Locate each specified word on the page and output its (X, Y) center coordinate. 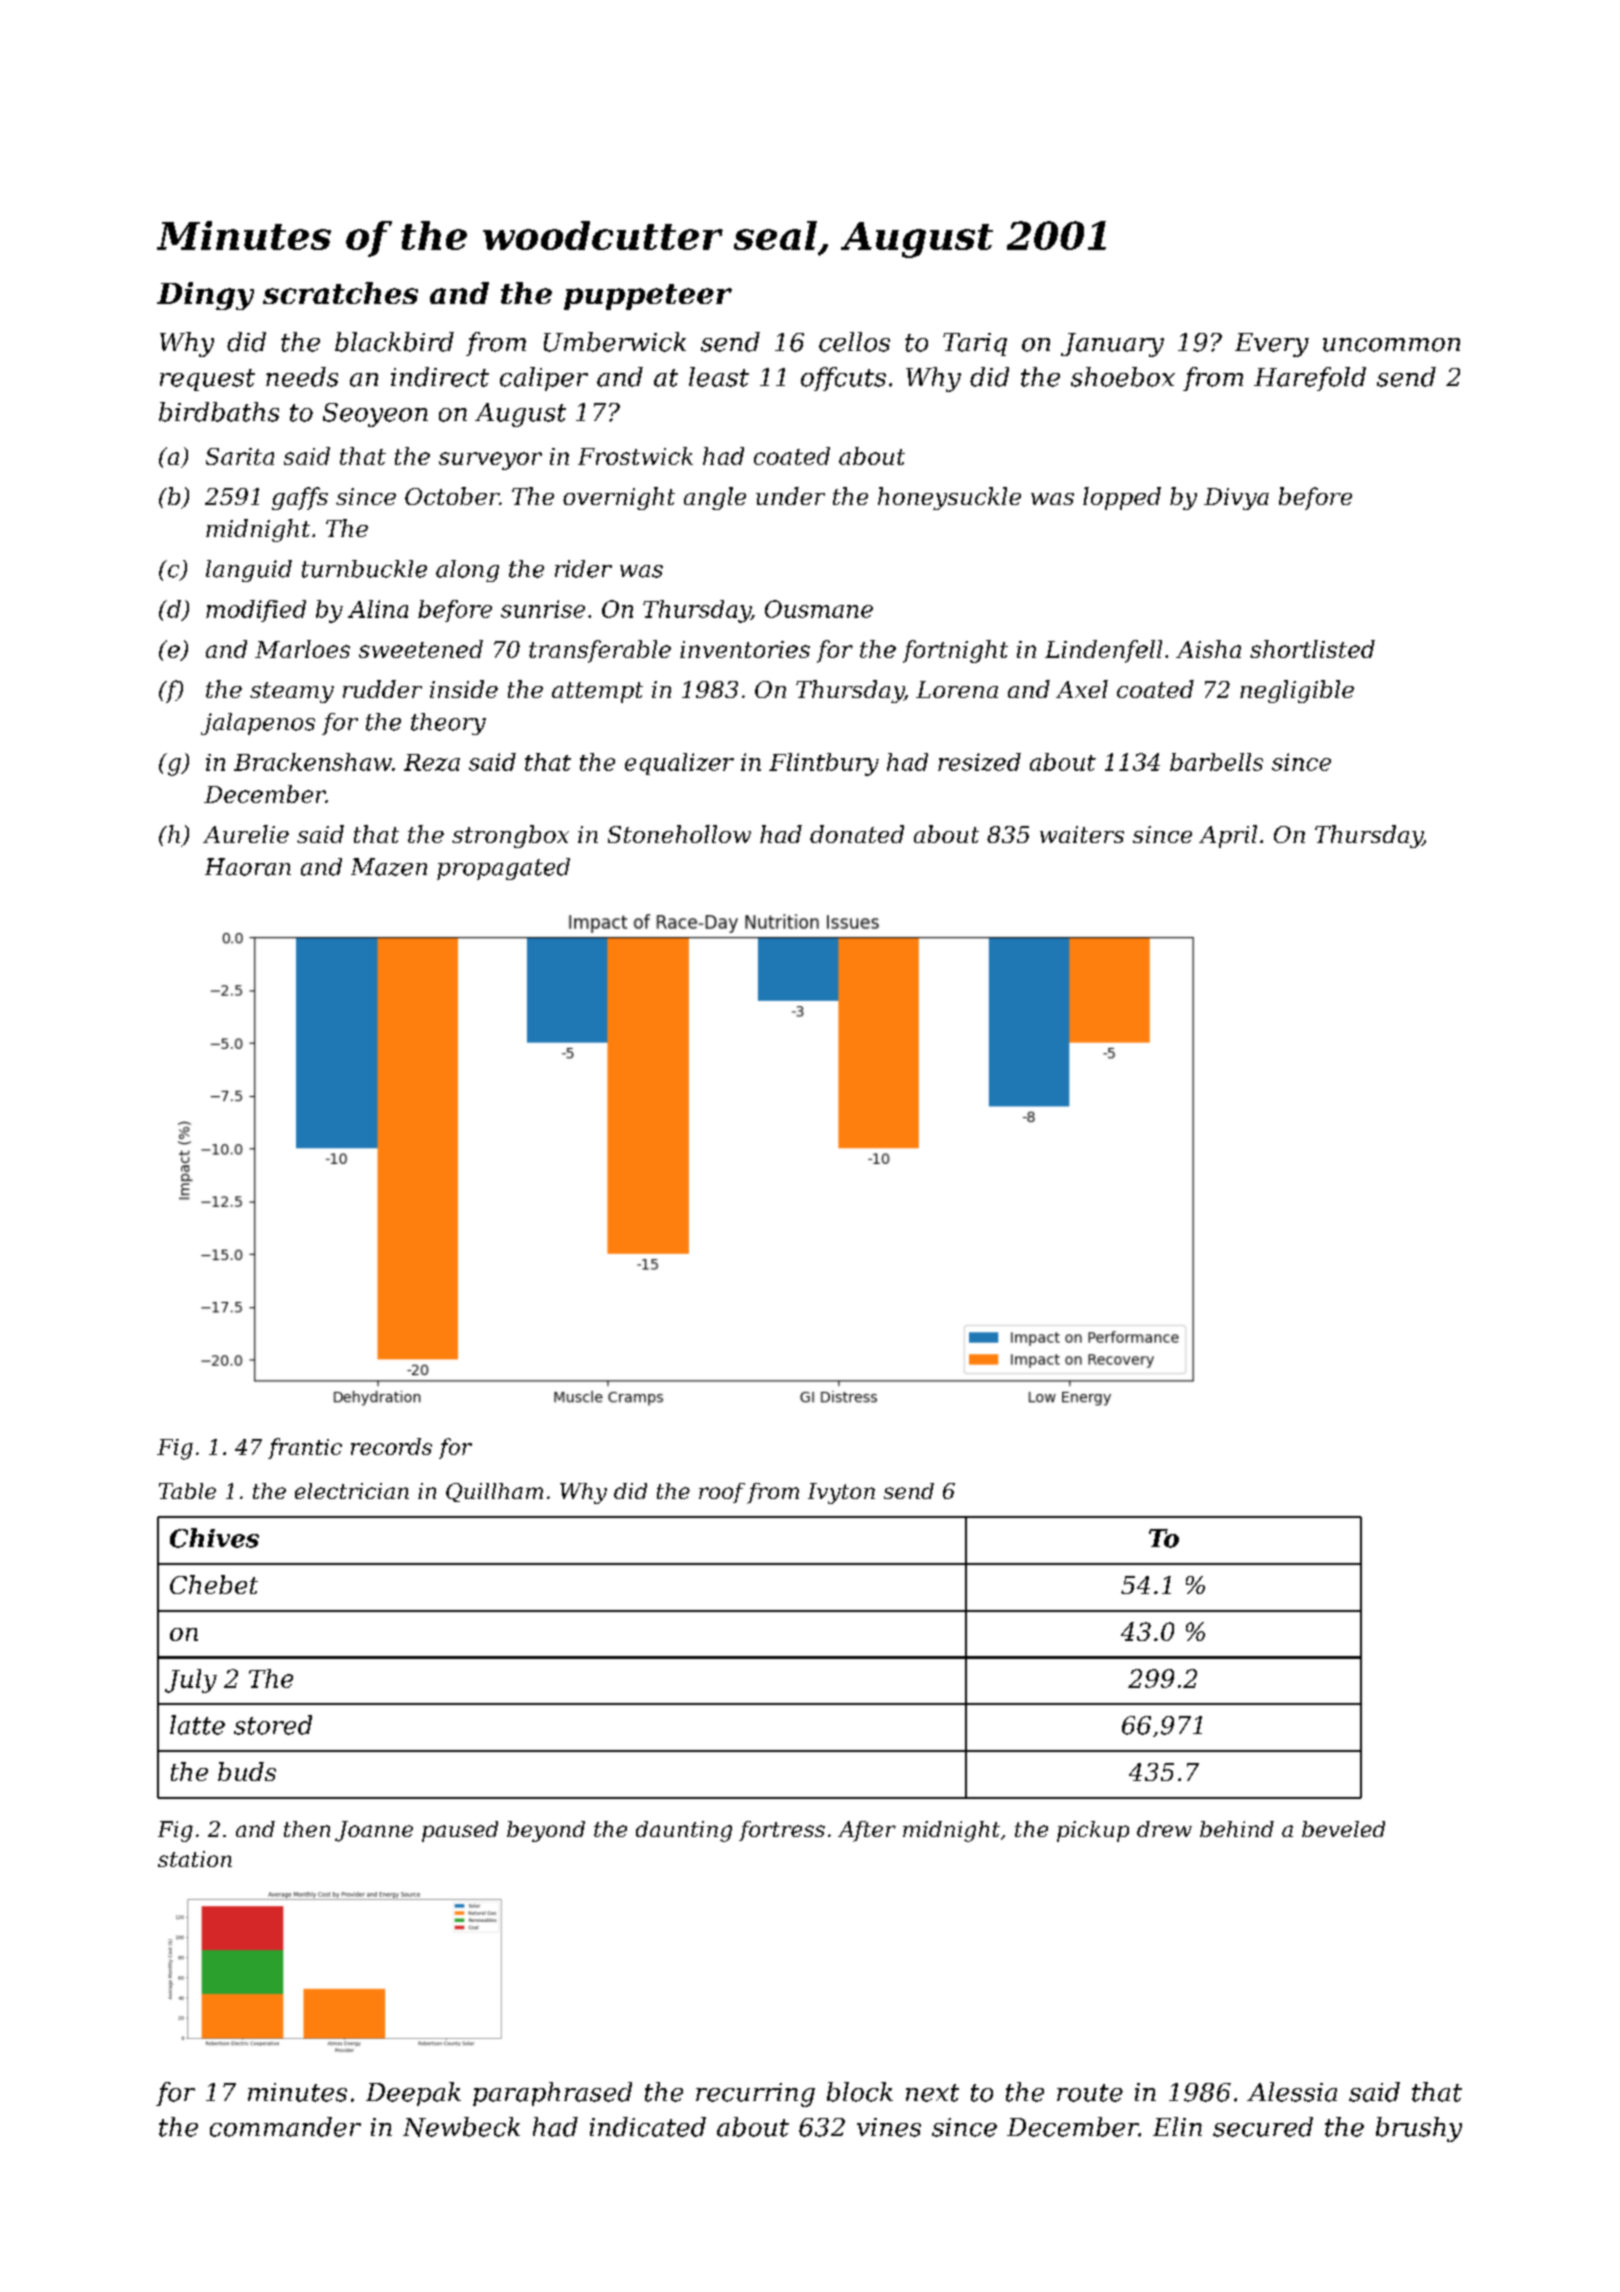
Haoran (248, 867)
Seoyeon (375, 415)
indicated (648, 2127)
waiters (1082, 834)
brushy (1419, 2129)
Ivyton (841, 1493)
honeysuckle (949, 498)
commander (285, 2127)
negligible (1297, 691)
